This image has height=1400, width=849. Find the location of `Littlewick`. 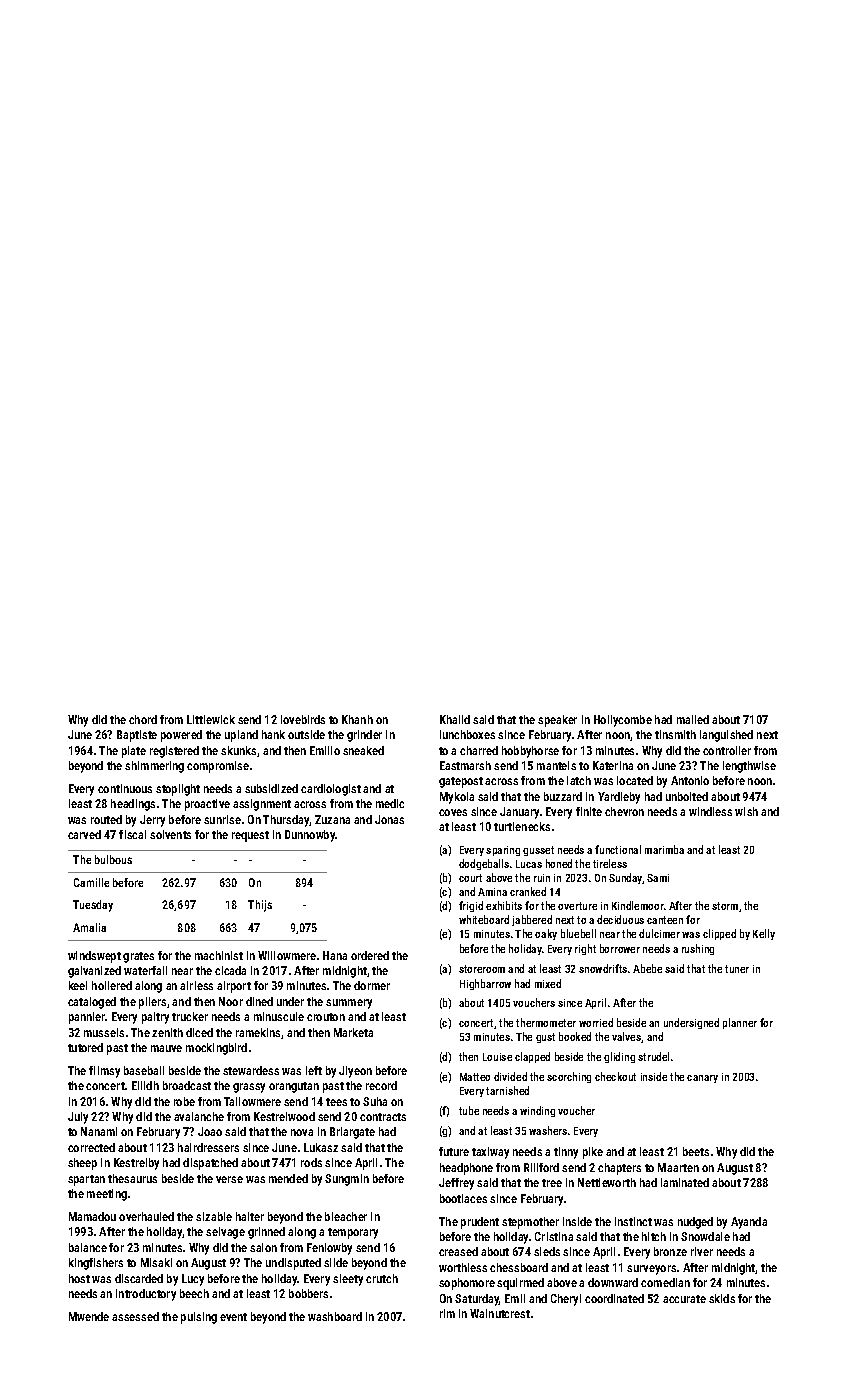

Littlewick is located at coordinates (211, 719).
